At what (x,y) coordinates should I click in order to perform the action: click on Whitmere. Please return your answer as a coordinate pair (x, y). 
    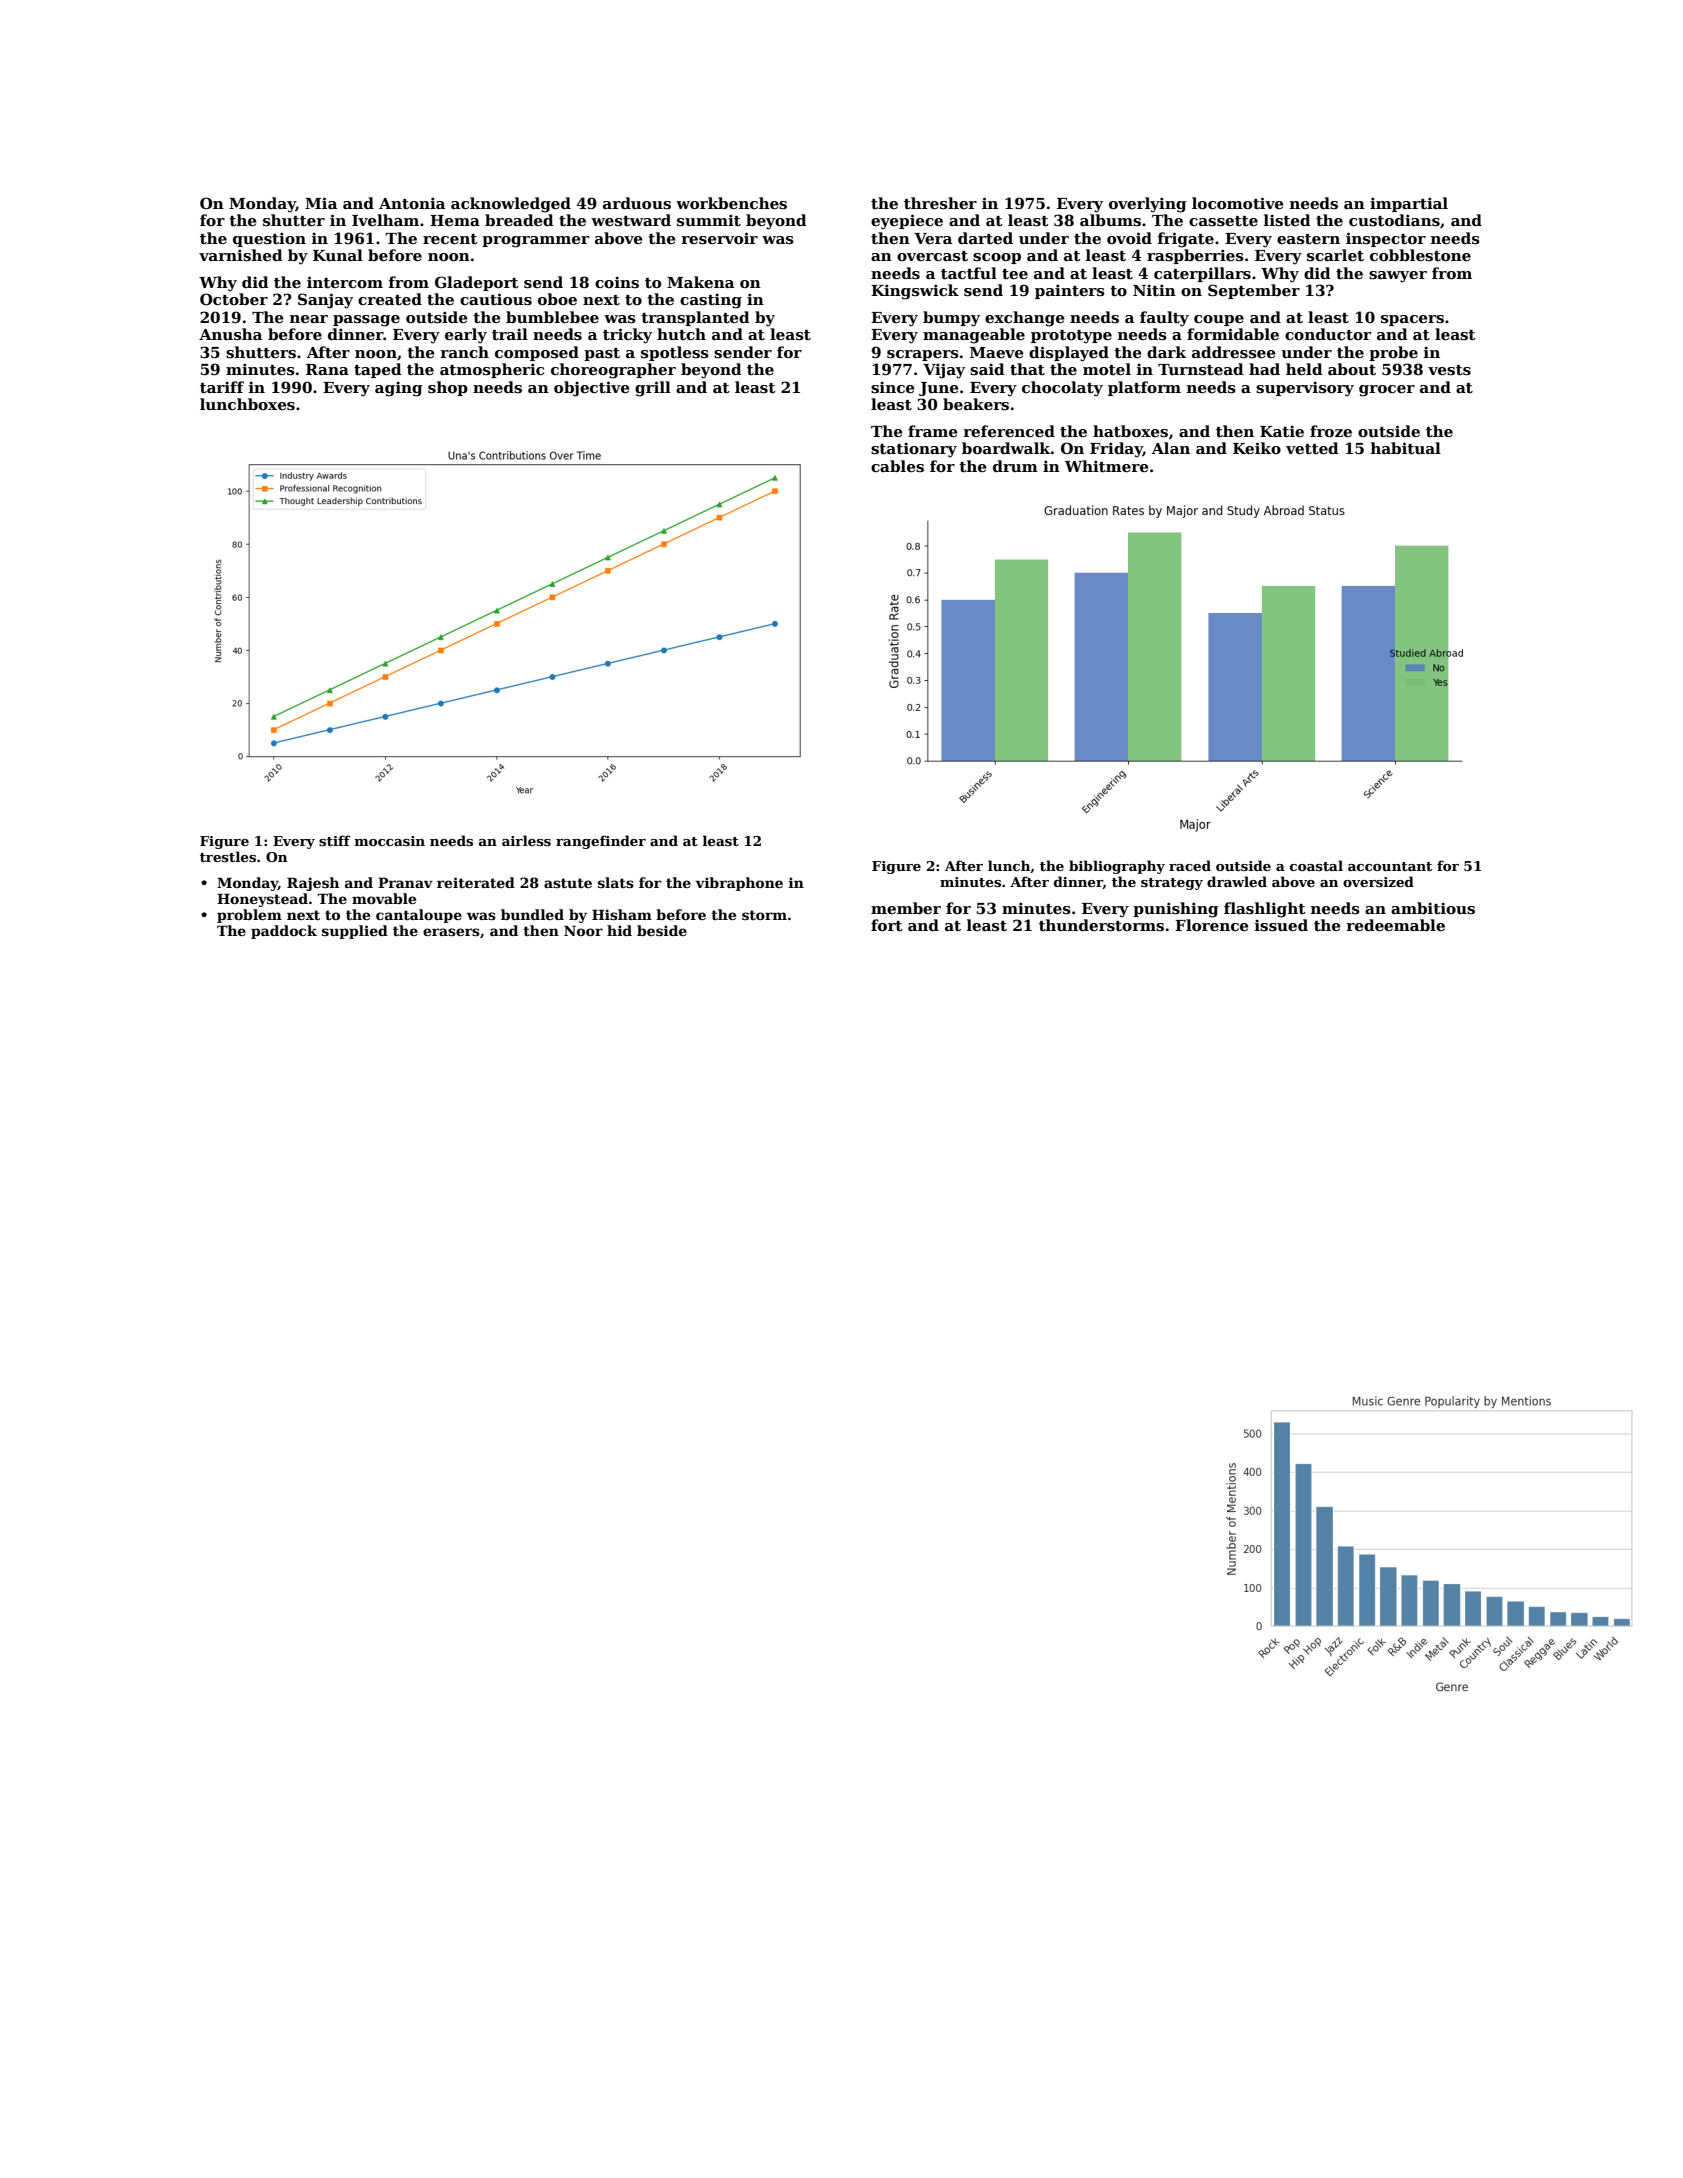
    Looking at the image, I should click on (1107, 466).
